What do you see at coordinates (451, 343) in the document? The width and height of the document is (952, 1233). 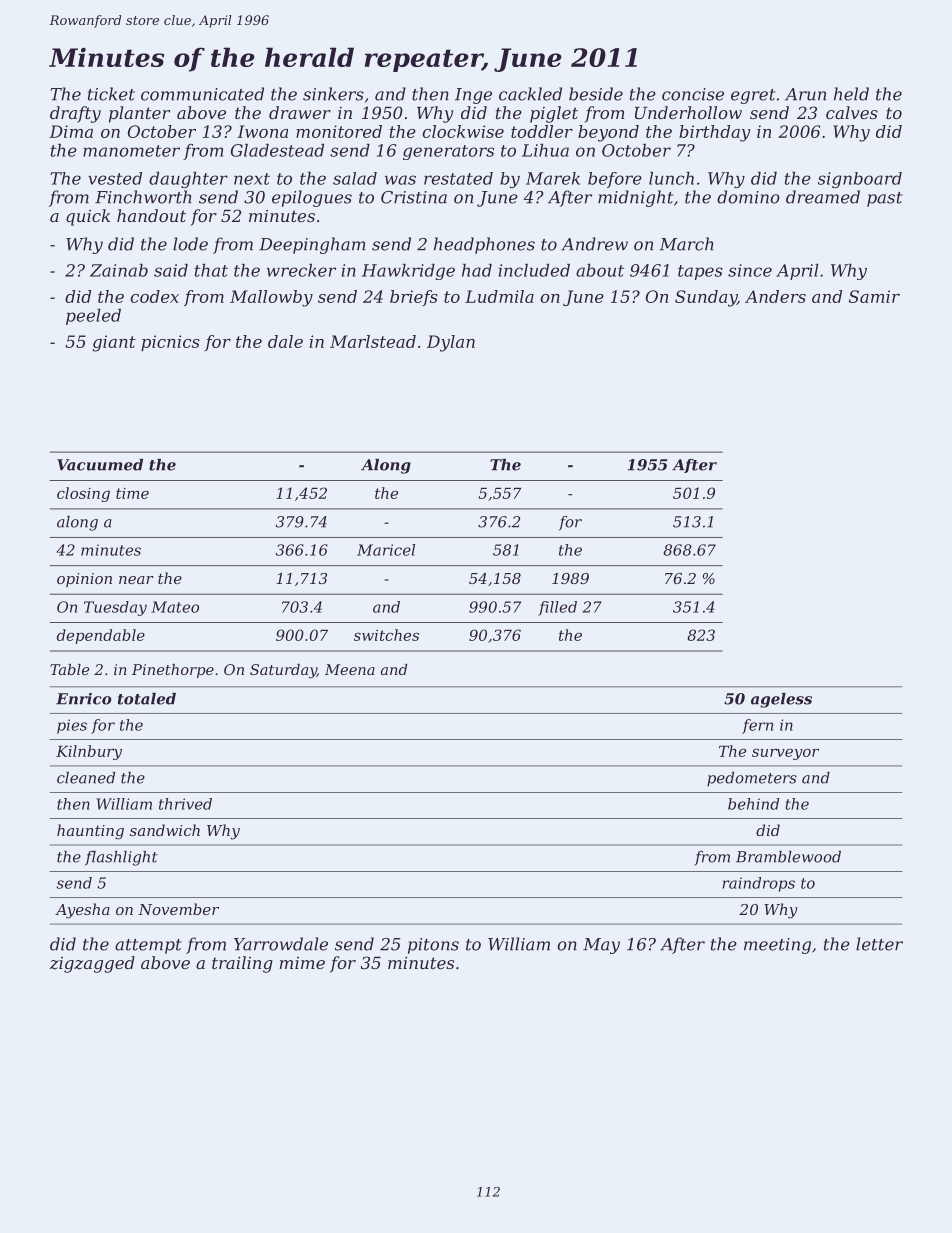 I see `Dylan` at bounding box center [451, 343].
